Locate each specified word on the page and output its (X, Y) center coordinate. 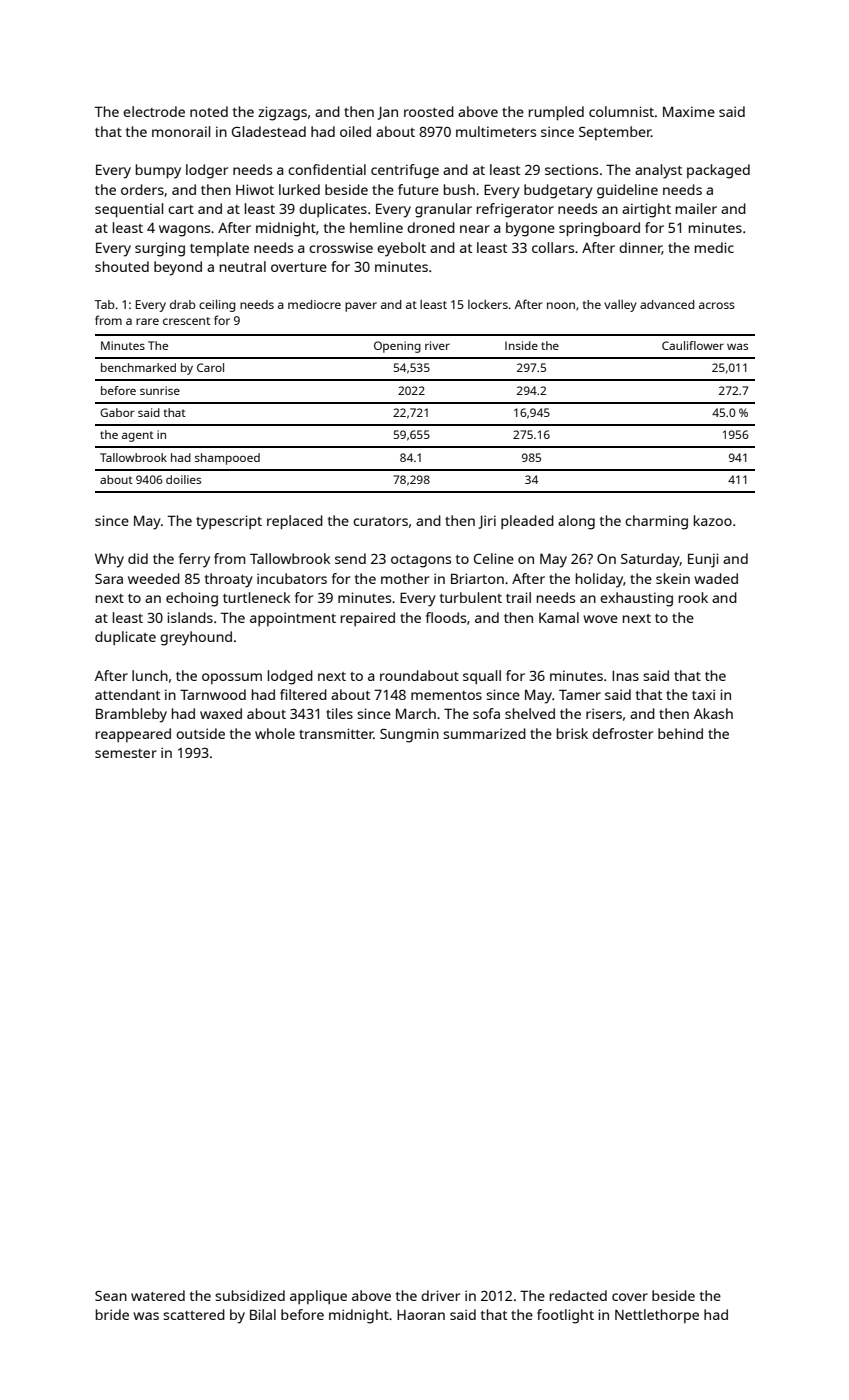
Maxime (689, 111)
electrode (154, 111)
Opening (397, 347)
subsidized (250, 1295)
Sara (109, 579)
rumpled (556, 113)
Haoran (421, 1315)
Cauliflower (693, 345)
